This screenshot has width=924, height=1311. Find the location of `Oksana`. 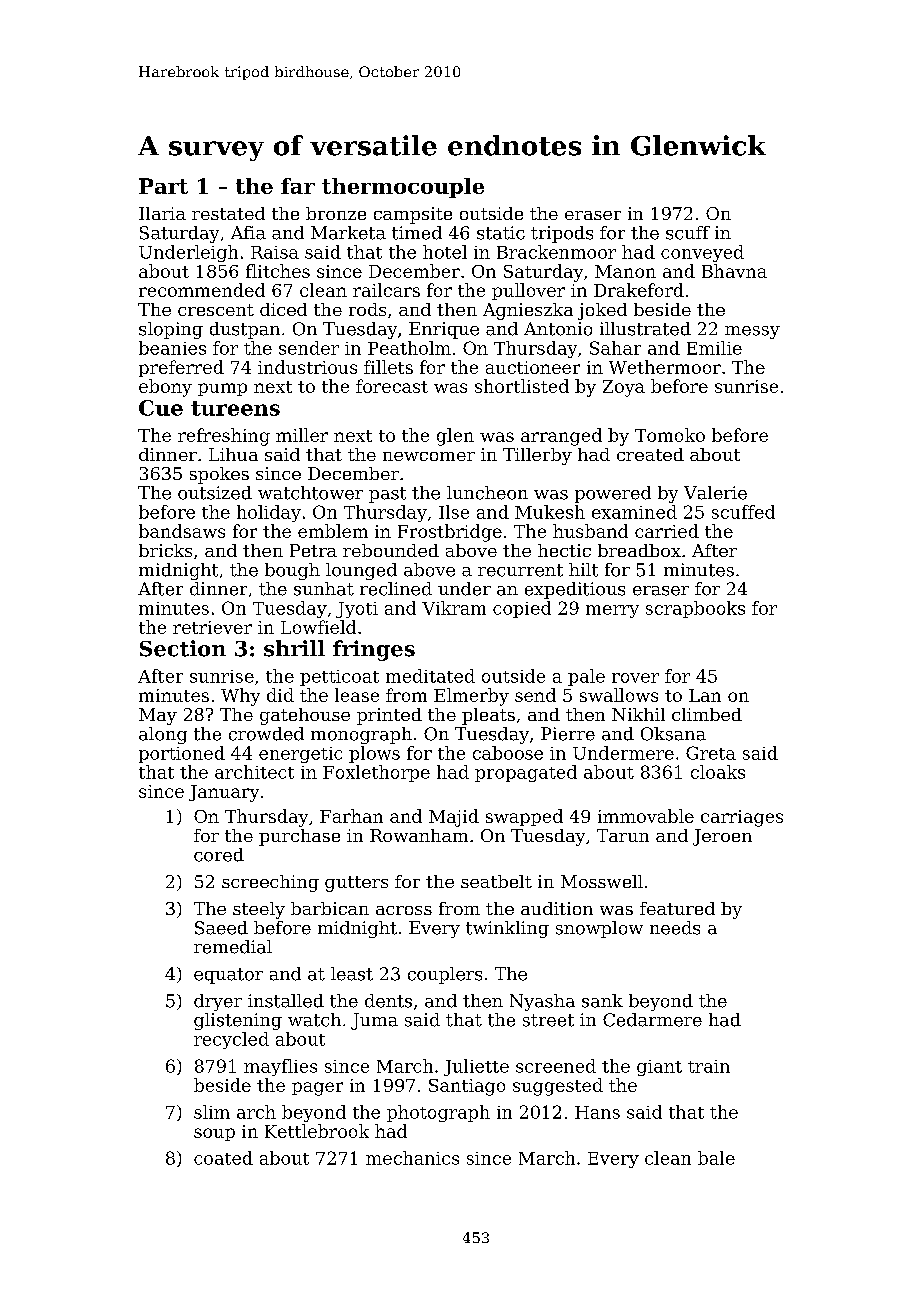

Oksana is located at coordinates (673, 734).
